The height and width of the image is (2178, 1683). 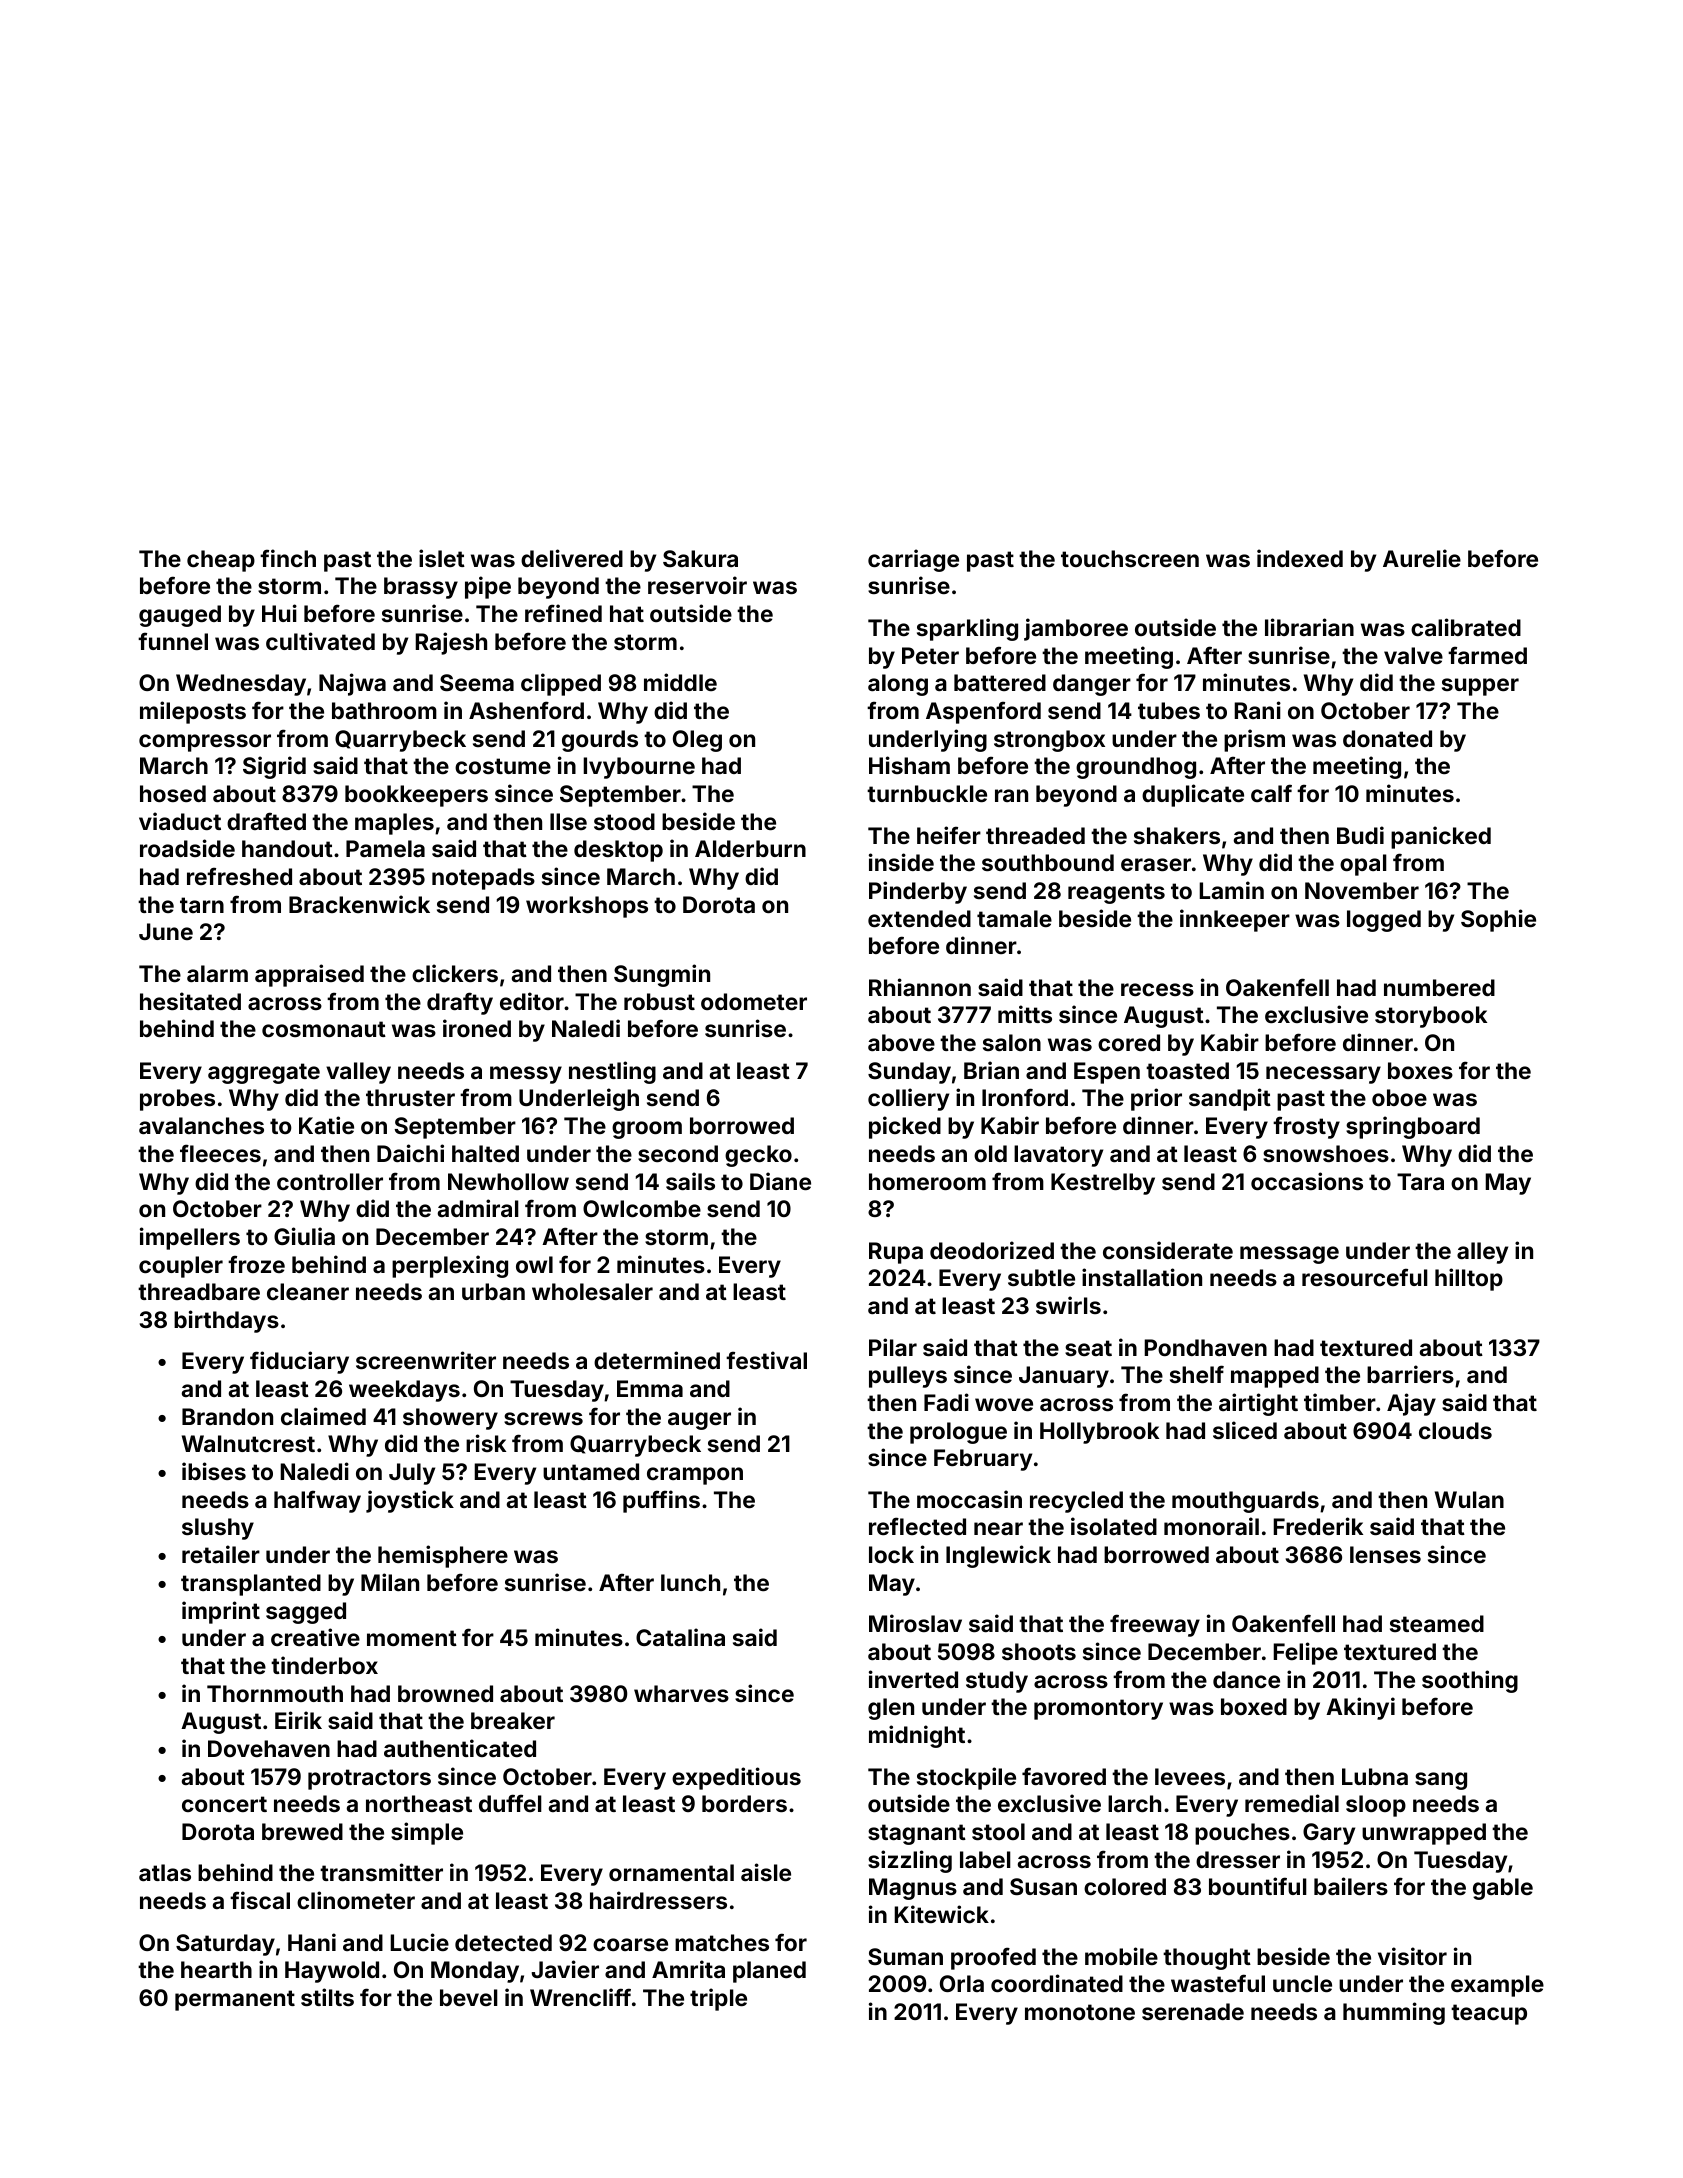 What do you see at coordinates (718, 1999) in the image?
I see `triple` at bounding box center [718, 1999].
